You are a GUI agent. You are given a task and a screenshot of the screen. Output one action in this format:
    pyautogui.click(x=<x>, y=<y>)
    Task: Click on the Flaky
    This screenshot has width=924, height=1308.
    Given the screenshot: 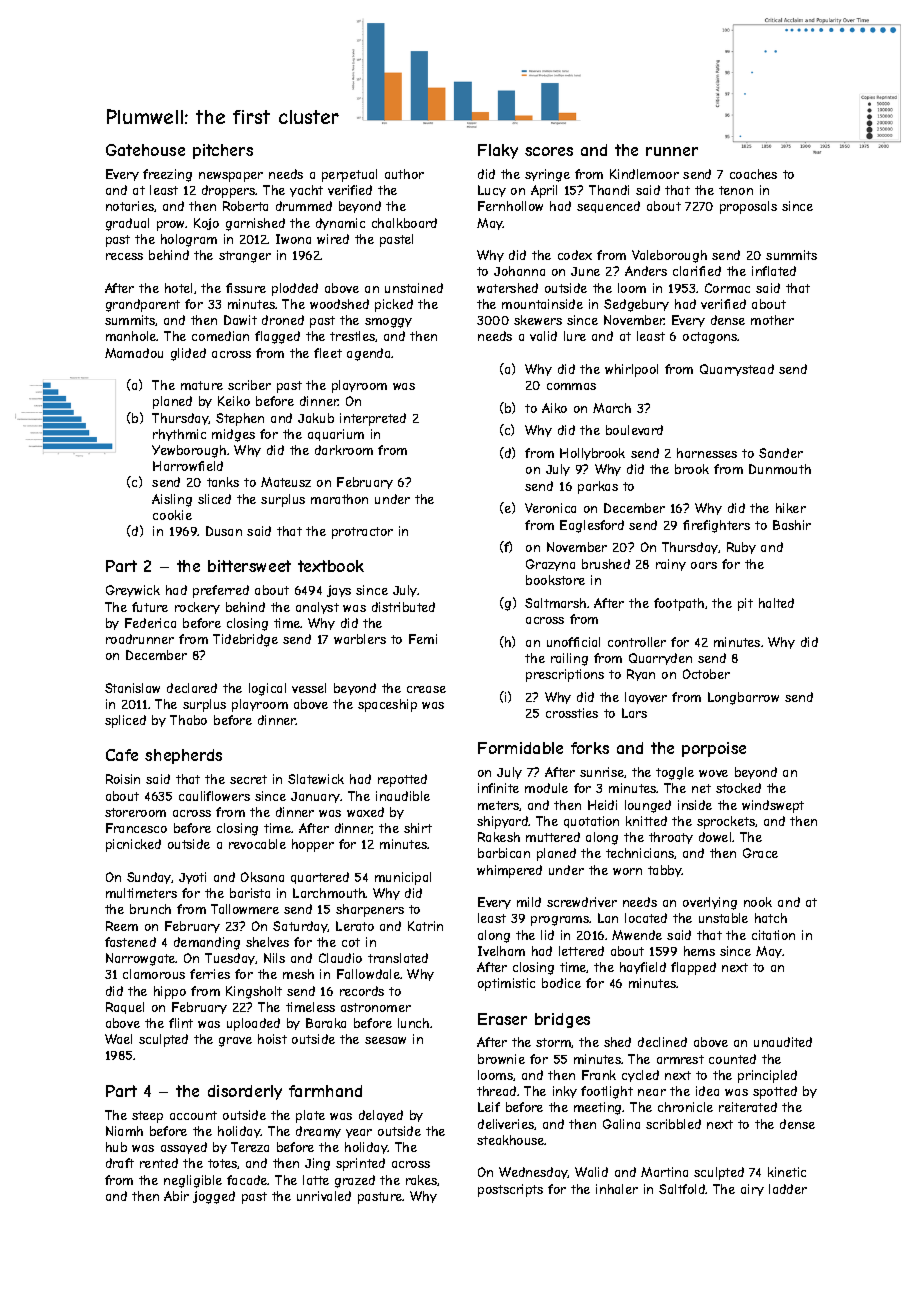 What is the action you would take?
    pyautogui.click(x=498, y=151)
